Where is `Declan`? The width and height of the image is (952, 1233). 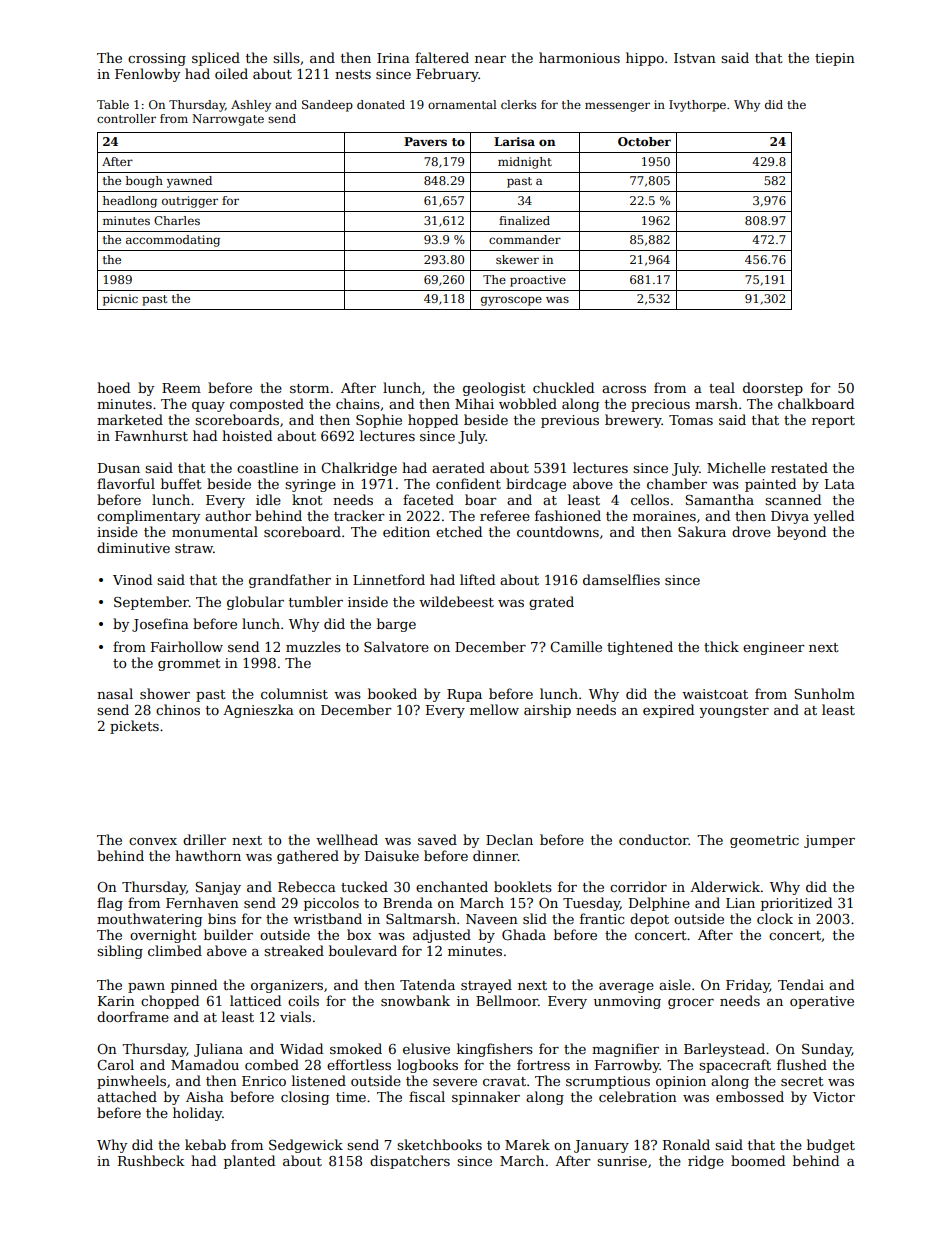
Declan is located at coordinates (509, 839).
